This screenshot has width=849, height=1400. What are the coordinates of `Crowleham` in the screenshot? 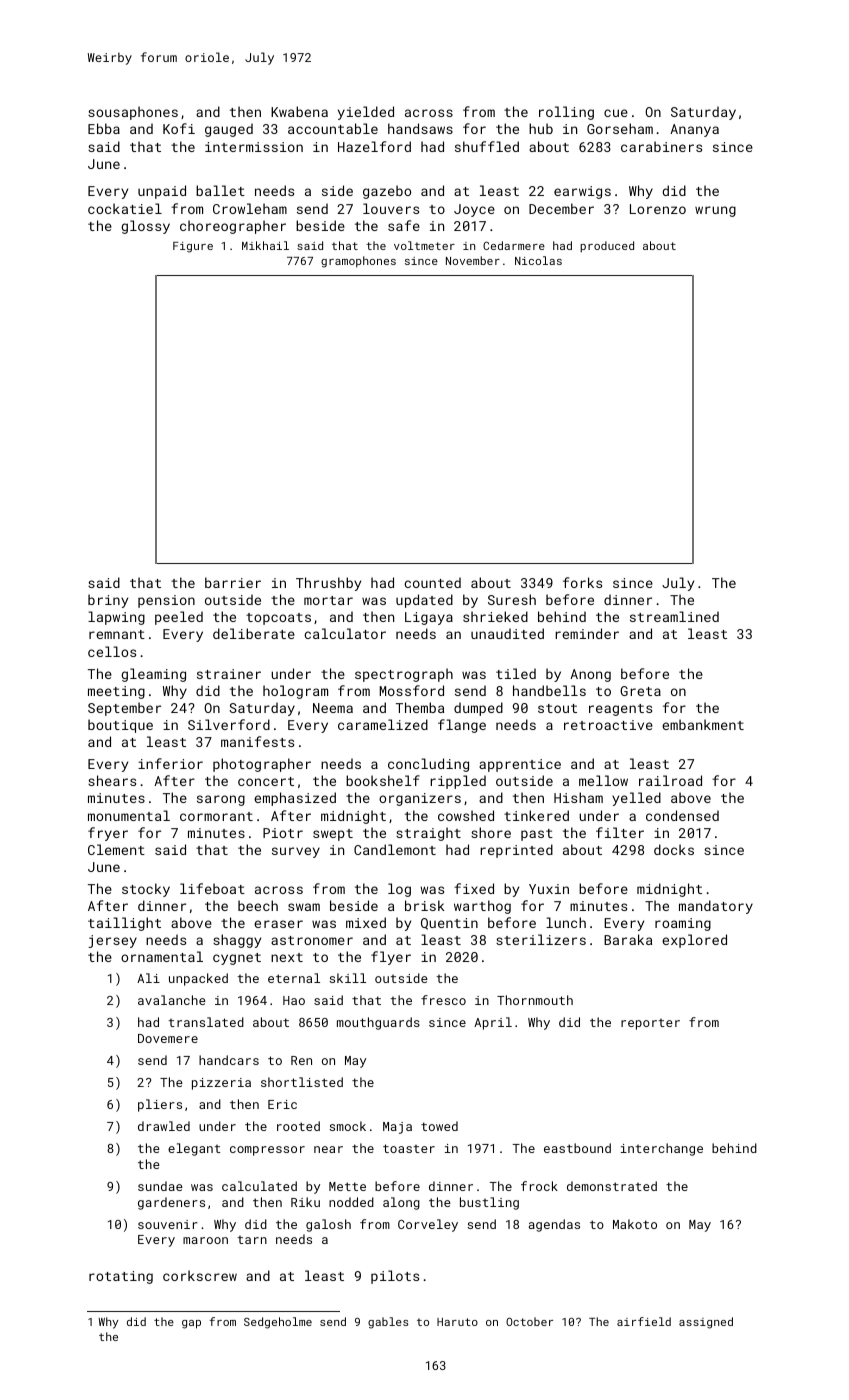 It's located at (250, 208).
